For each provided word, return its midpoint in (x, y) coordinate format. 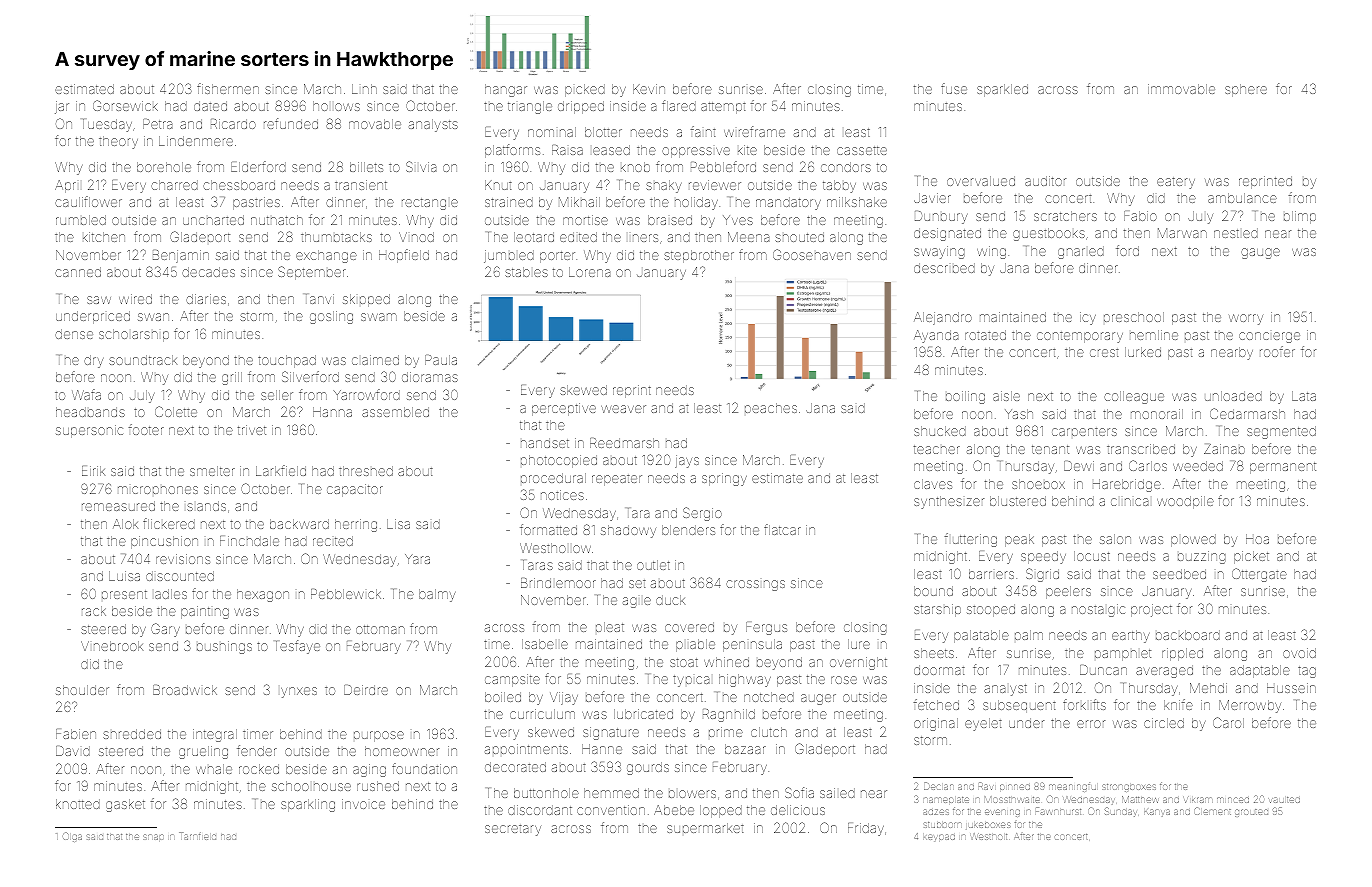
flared (679, 105)
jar (62, 107)
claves (933, 484)
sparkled (1002, 90)
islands (206, 506)
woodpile (1185, 502)
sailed (837, 793)
